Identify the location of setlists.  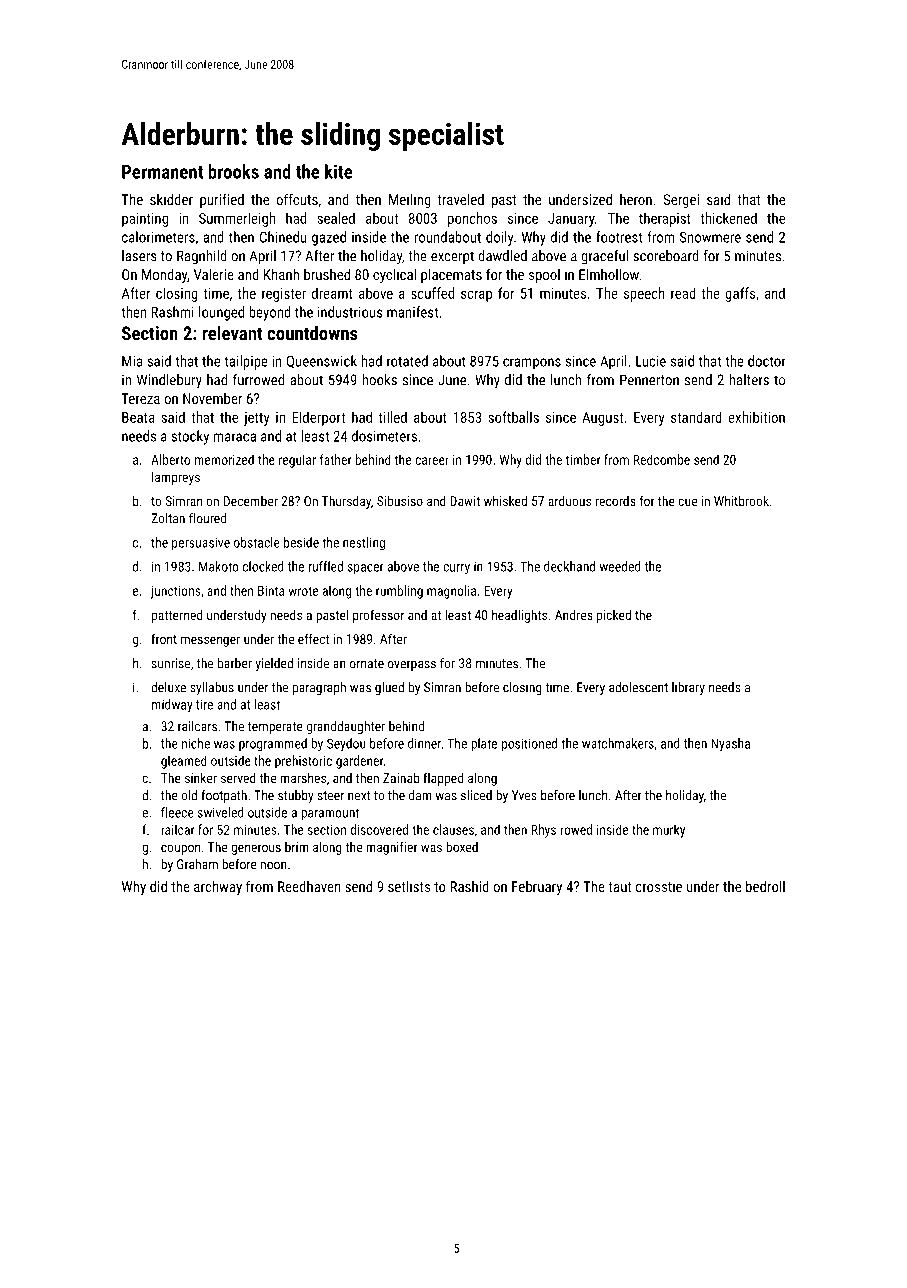
(409, 886).
